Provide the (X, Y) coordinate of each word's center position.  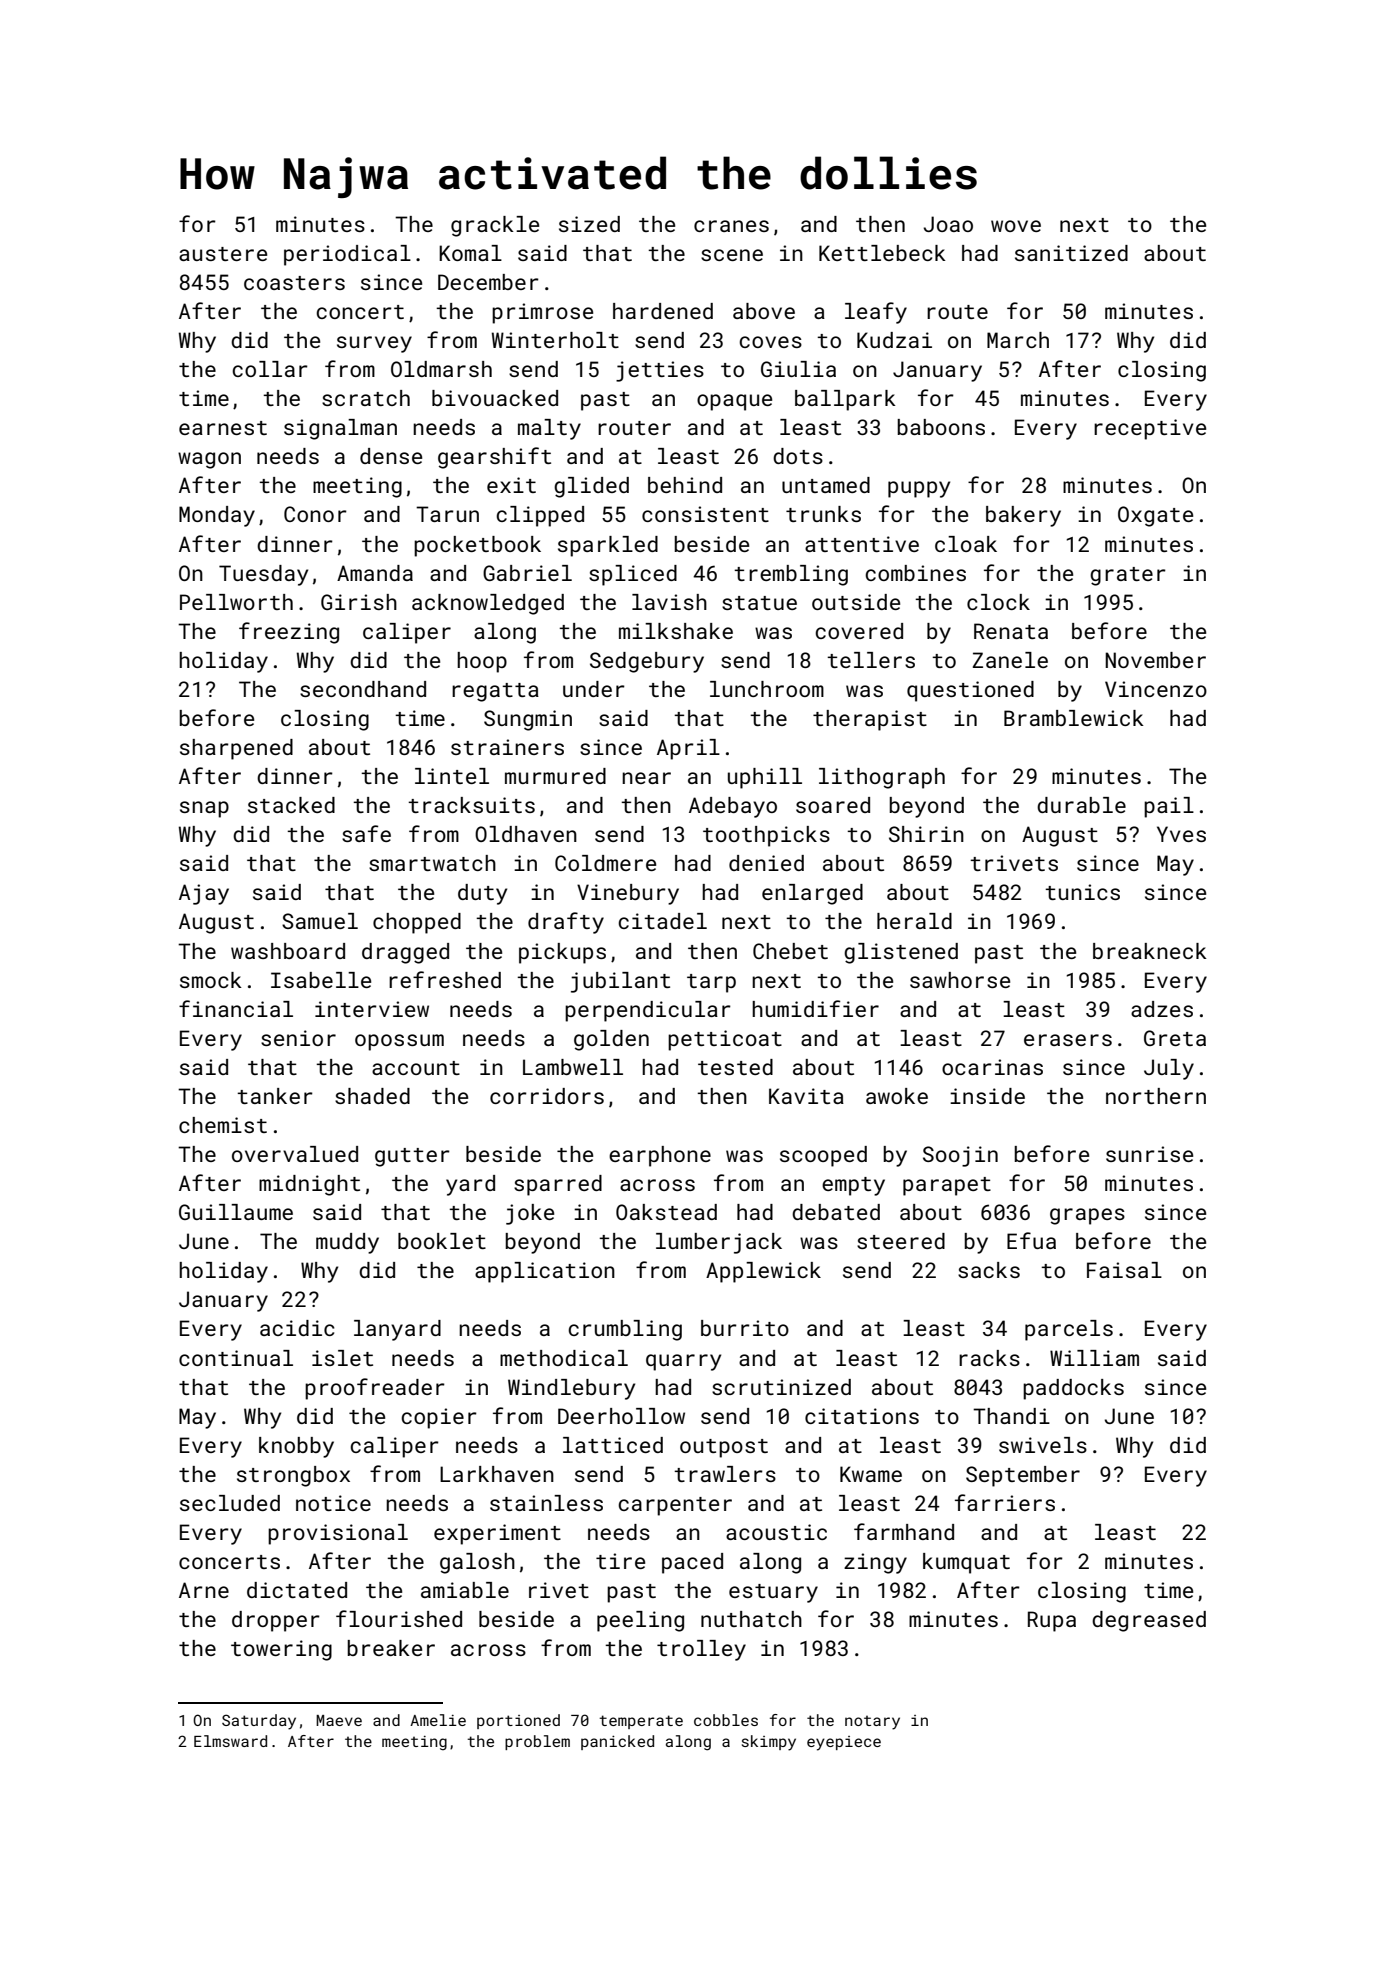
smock (211, 980)
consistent (705, 514)
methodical (564, 1358)
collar (270, 369)
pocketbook (477, 546)
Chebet (790, 951)
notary (872, 1723)
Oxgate (1155, 516)
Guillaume (236, 1212)
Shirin (926, 834)
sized (589, 224)
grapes (1087, 1216)
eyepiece (844, 1743)
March (1018, 340)
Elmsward (230, 1741)
